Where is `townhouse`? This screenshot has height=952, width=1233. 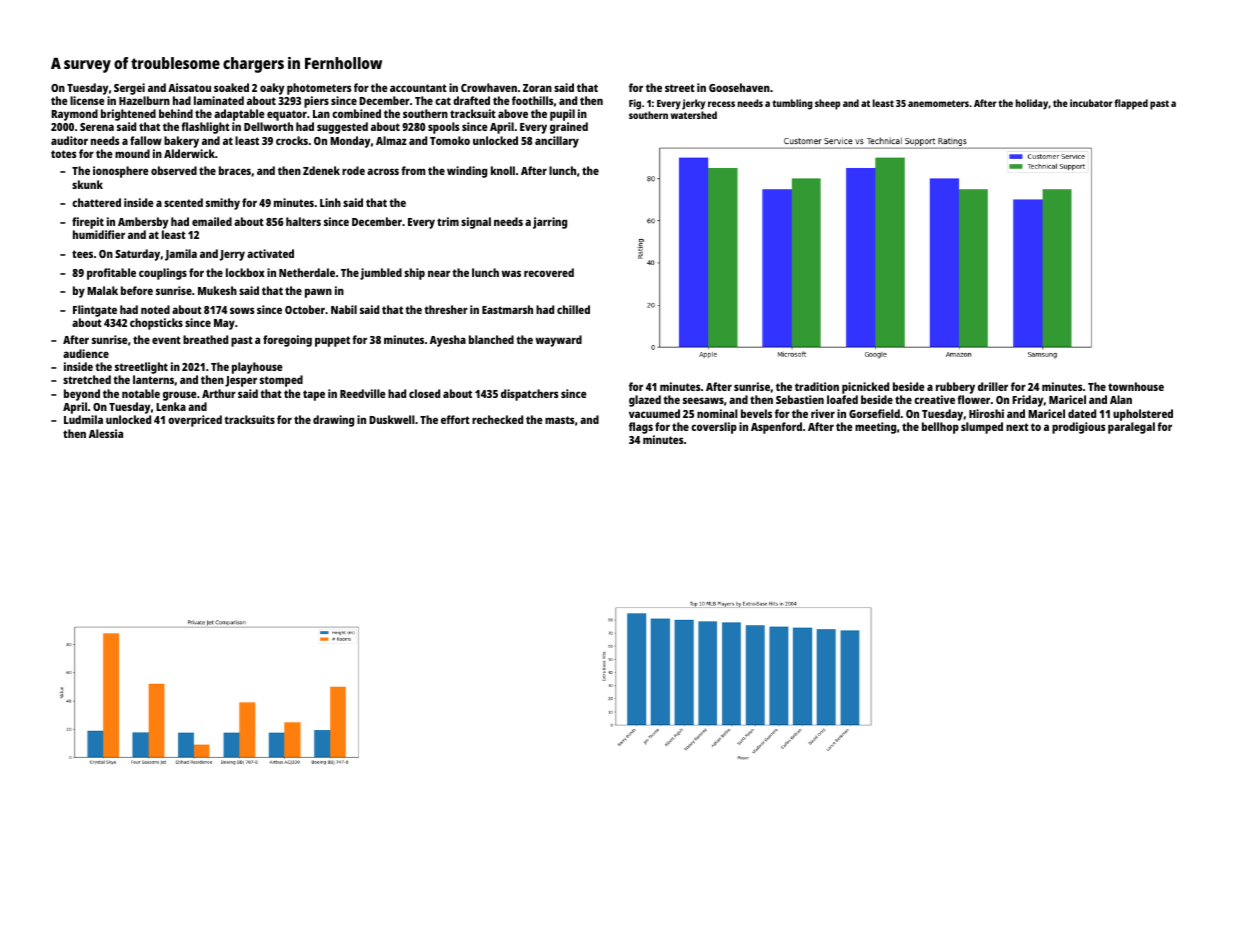
townhouse is located at coordinates (1136, 386).
